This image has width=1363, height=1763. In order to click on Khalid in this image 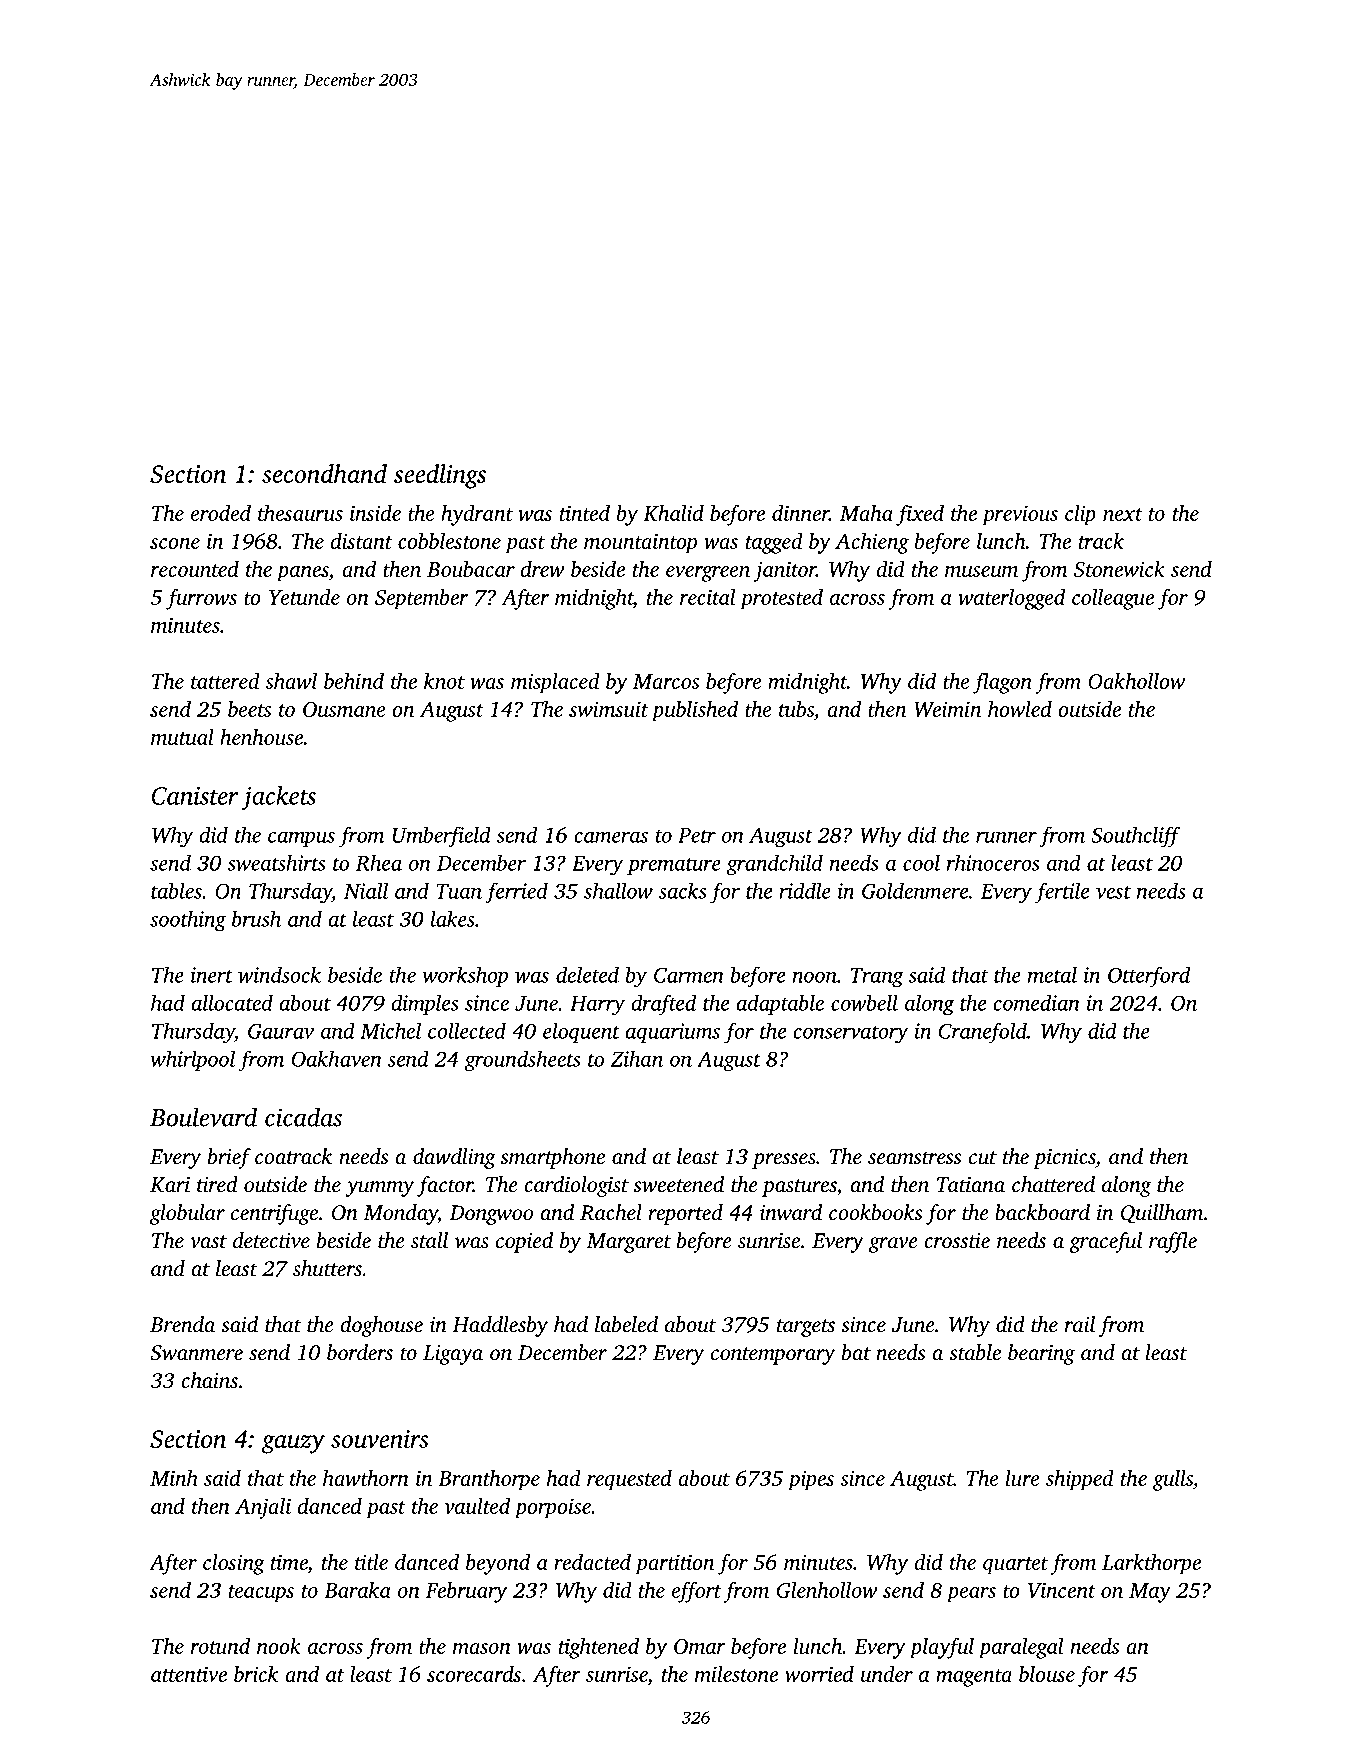, I will do `click(673, 513)`.
